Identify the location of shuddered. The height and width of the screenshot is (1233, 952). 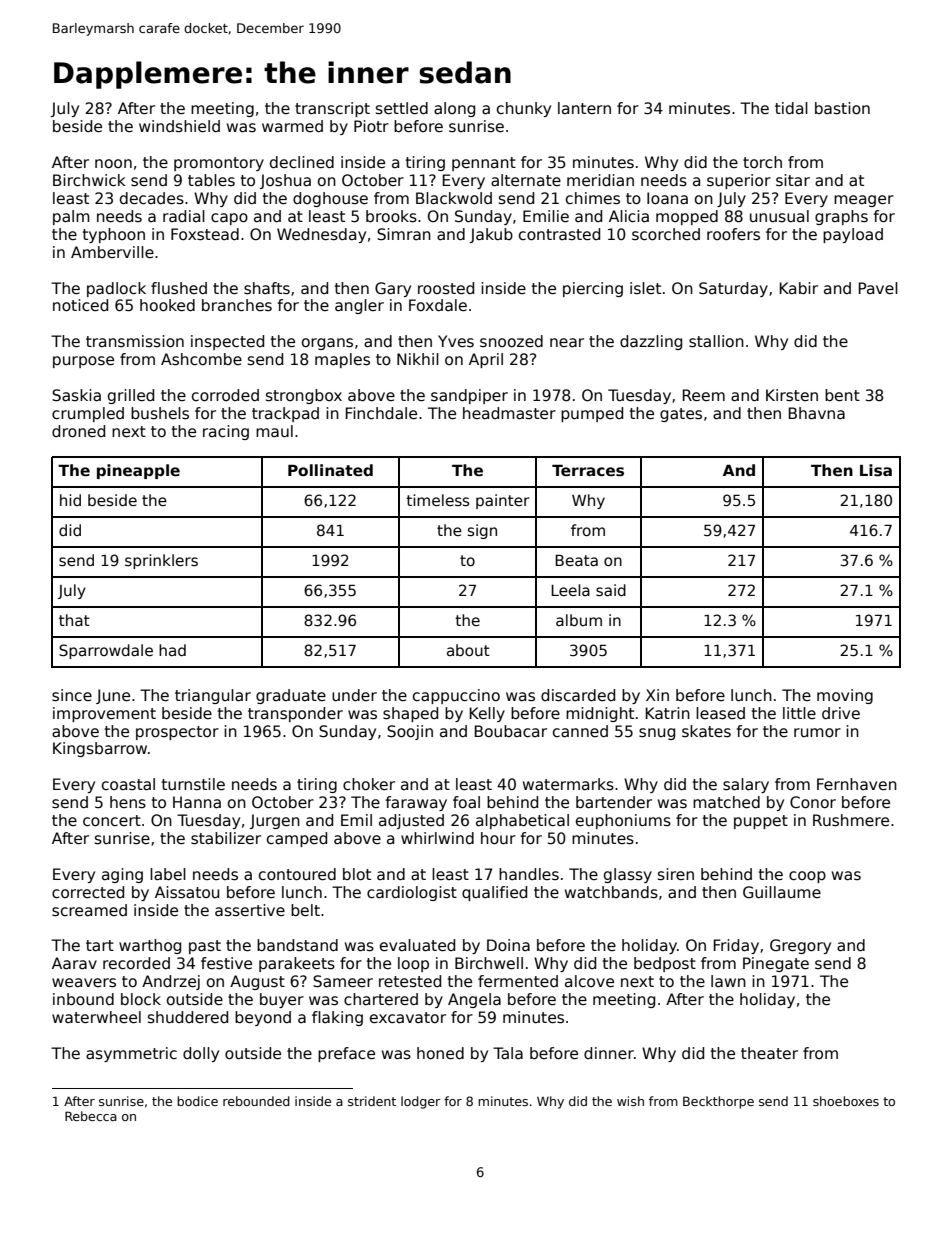
(188, 1017).
